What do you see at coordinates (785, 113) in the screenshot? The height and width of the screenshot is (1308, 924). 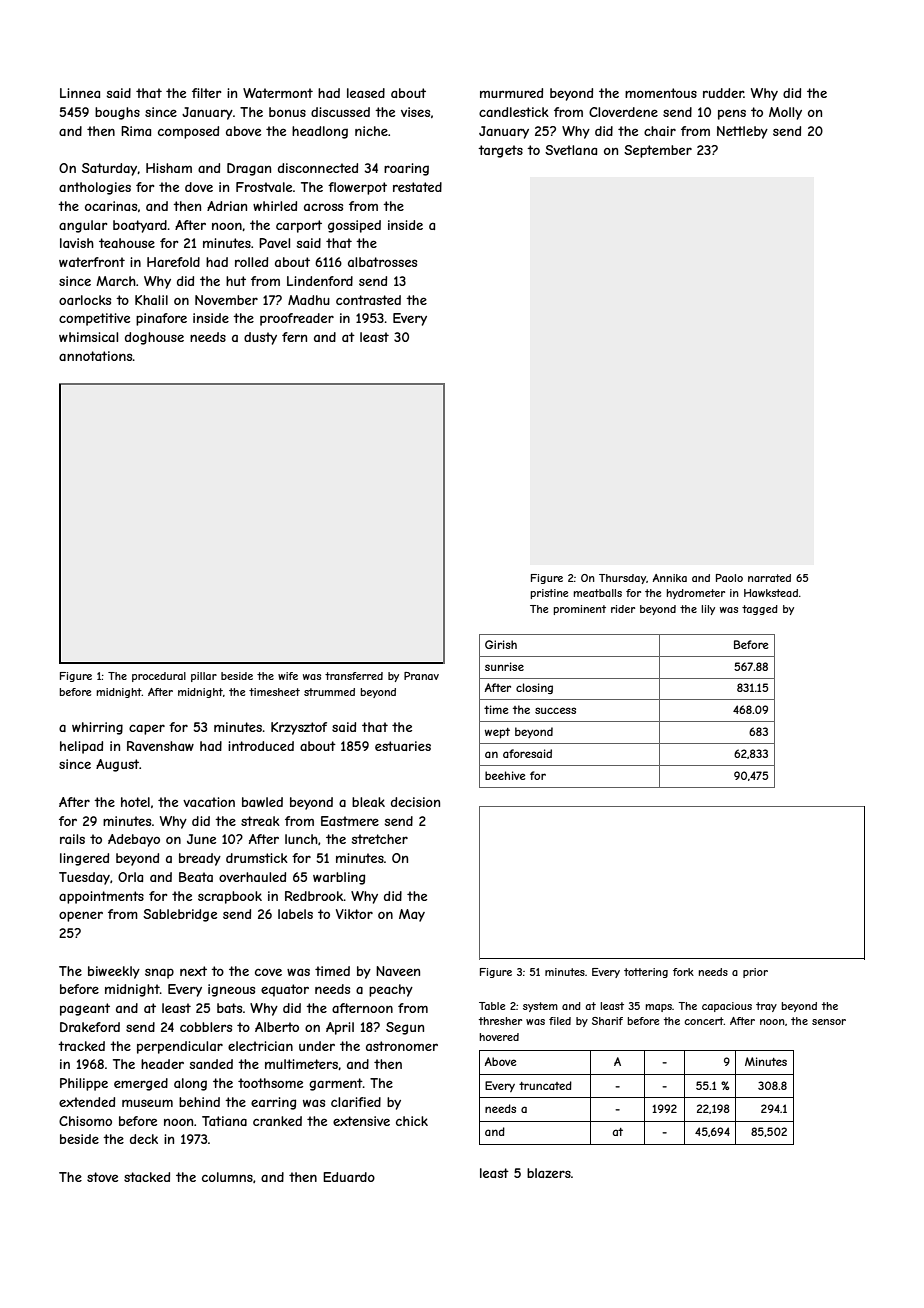 I see `Molly` at bounding box center [785, 113].
